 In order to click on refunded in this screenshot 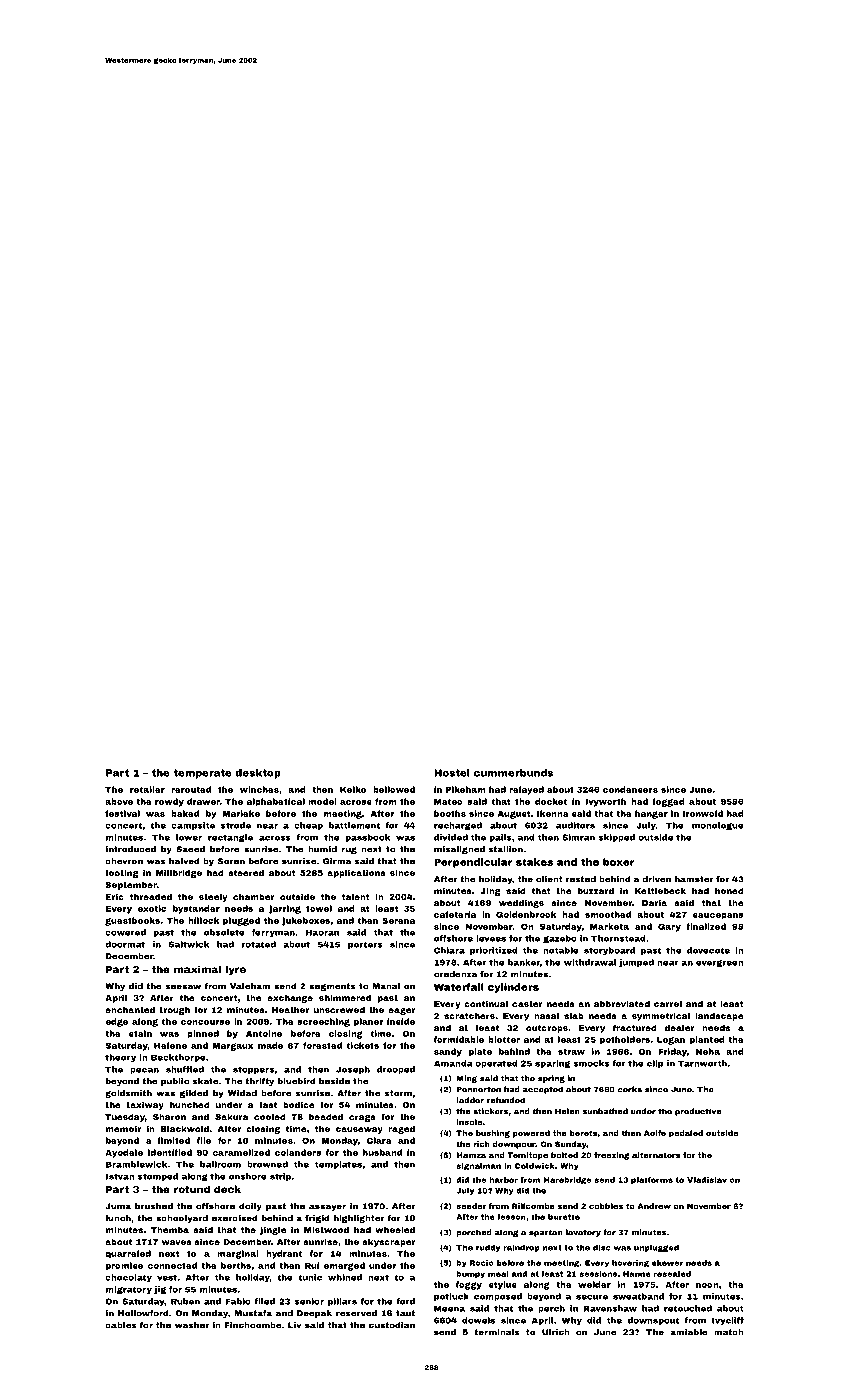, I will do `click(506, 1100)`.
